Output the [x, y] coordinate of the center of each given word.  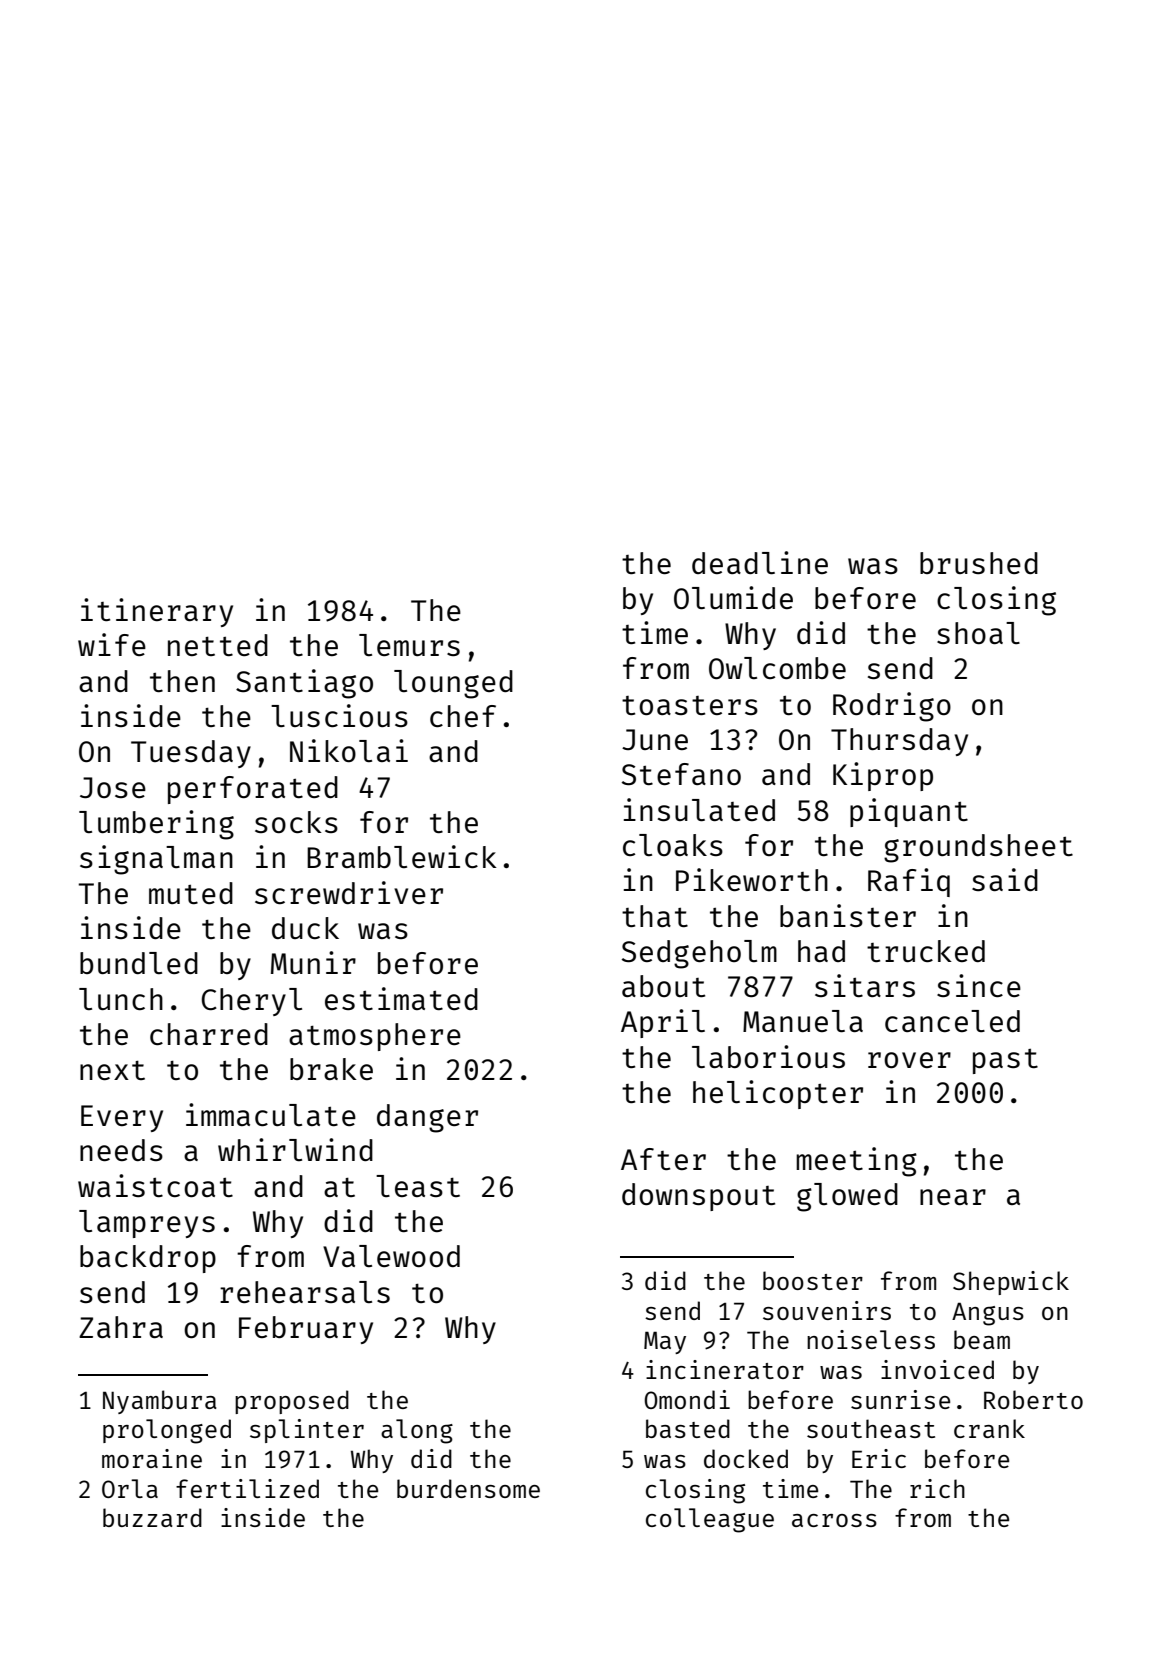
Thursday [899, 742]
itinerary [157, 612]
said [1005, 879]
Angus [988, 1314]
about [663, 986]
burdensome [468, 1488]
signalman [156, 860]
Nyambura [159, 1402]
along [417, 1431]
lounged [453, 684]
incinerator [725, 1369]
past [1005, 1061]
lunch [121, 999]
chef [463, 716]
